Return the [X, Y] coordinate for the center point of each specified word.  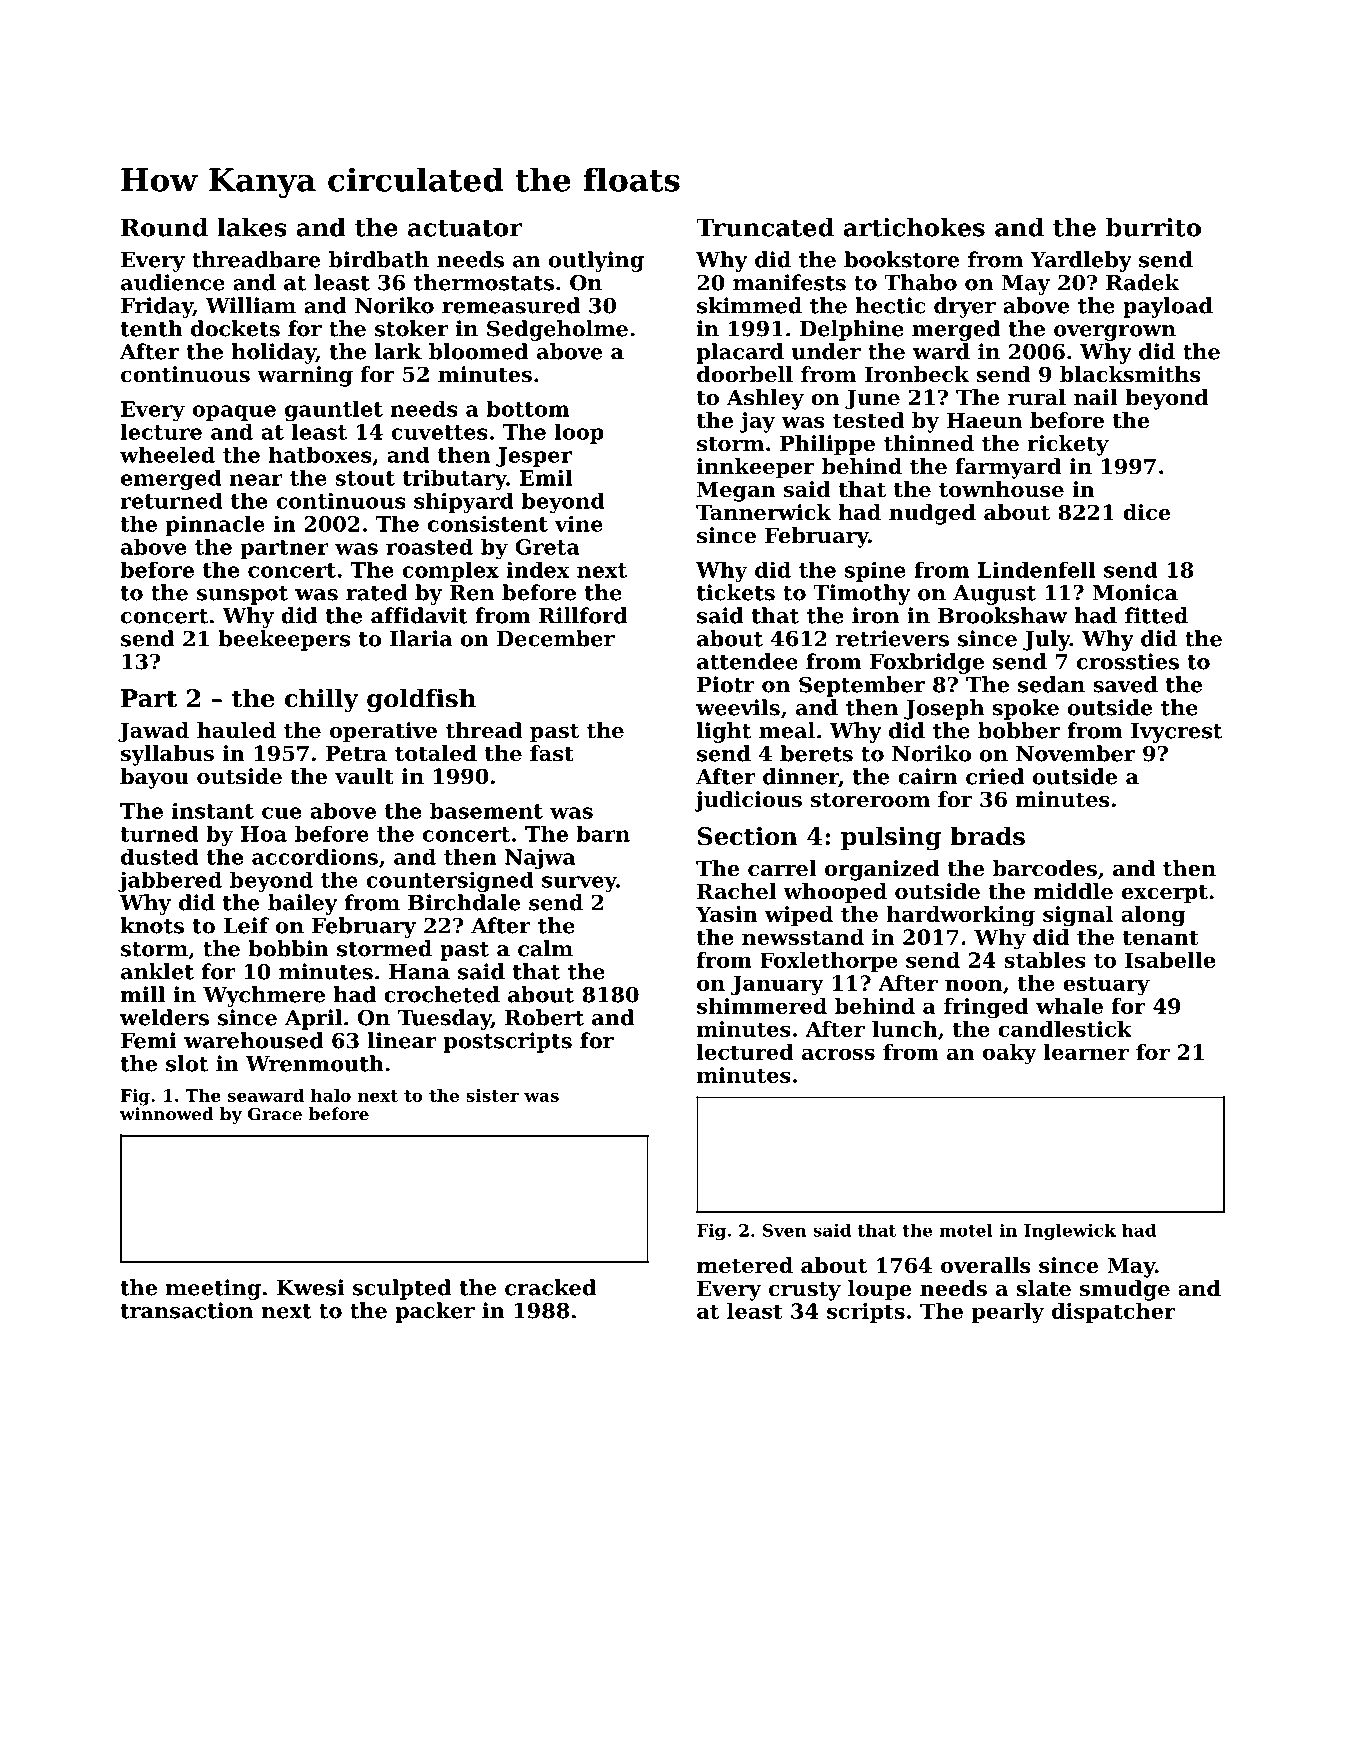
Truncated [765, 227]
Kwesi [310, 1287]
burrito [1153, 227]
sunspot [242, 595]
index [538, 569]
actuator [465, 228]
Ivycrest [1176, 733]
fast [552, 753]
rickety [1068, 445]
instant [213, 810]
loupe [880, 1290]
